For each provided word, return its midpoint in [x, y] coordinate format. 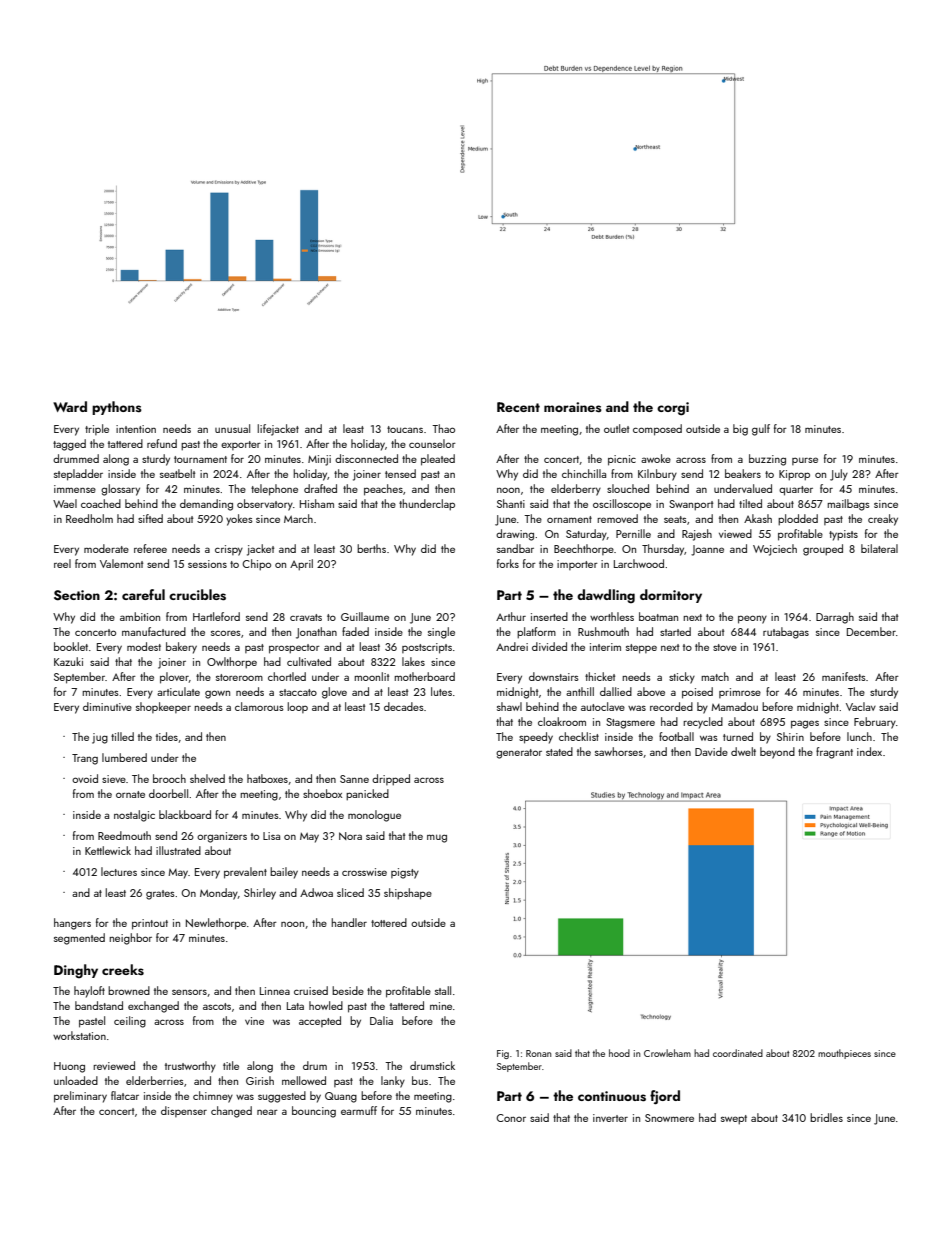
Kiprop [794, 475]
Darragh [835, 618]
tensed [400, 473]
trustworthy [190, 1067]
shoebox [322, 793]
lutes [441, 691]
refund [162, 443]
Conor [511, 1118]
